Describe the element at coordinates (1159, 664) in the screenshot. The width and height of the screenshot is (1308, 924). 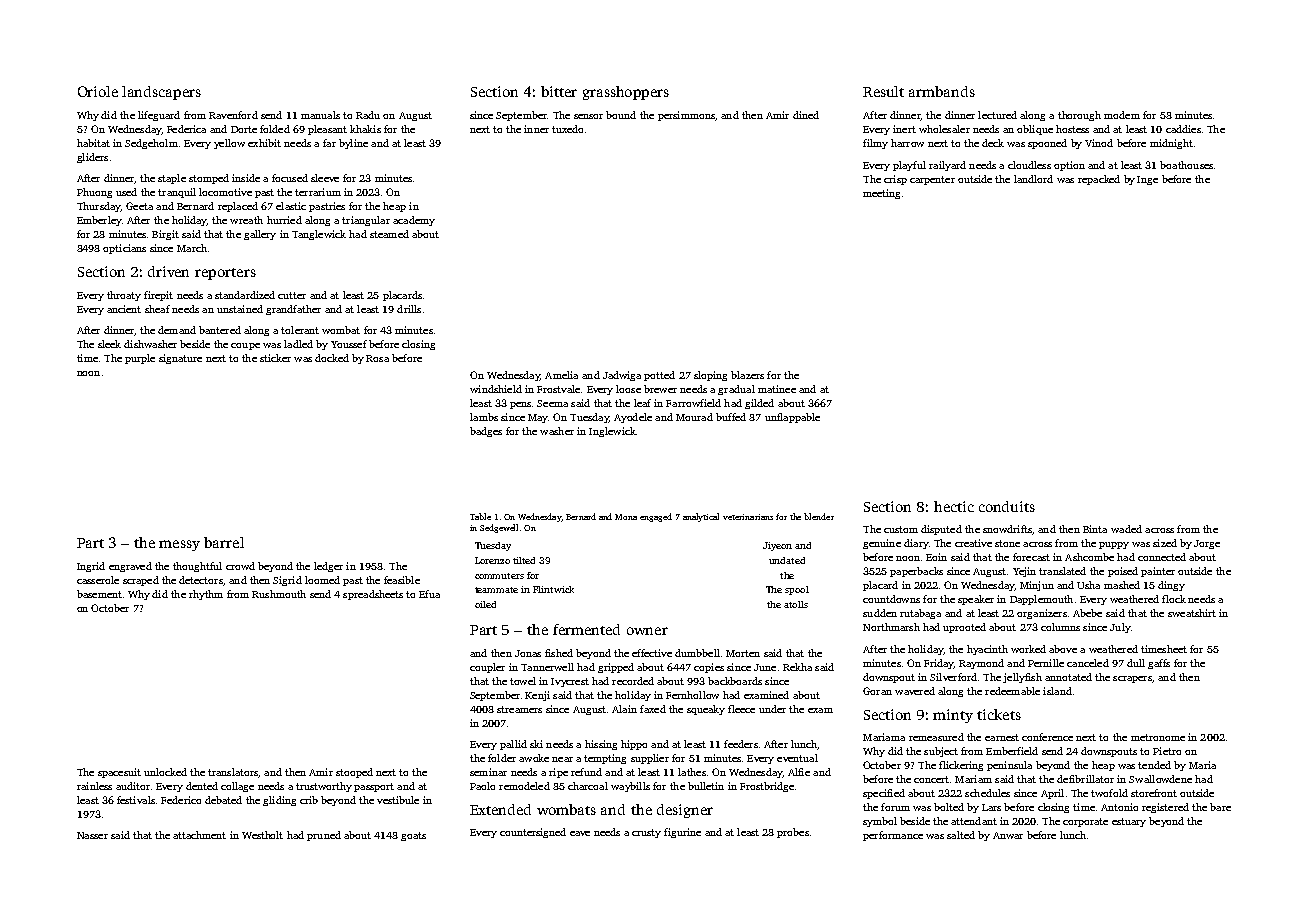
I see `gaffs` at that location.
